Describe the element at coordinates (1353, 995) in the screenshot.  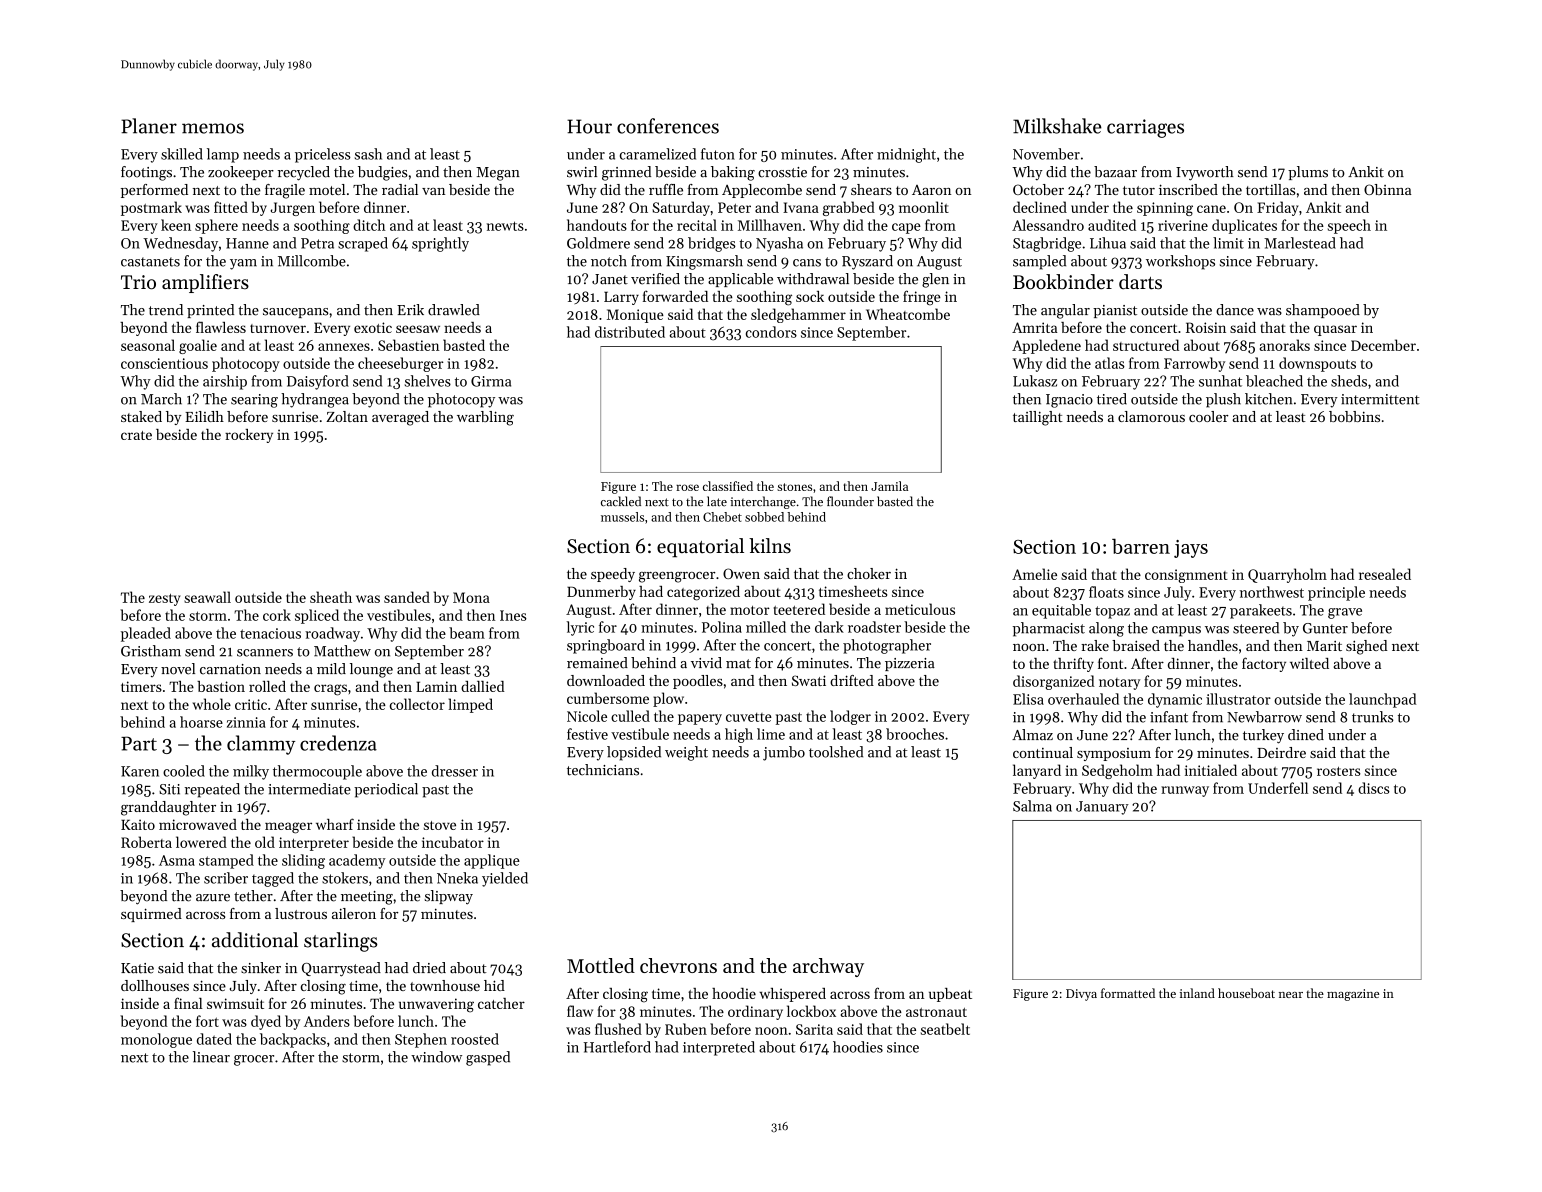
I see `magazine` at that location.
